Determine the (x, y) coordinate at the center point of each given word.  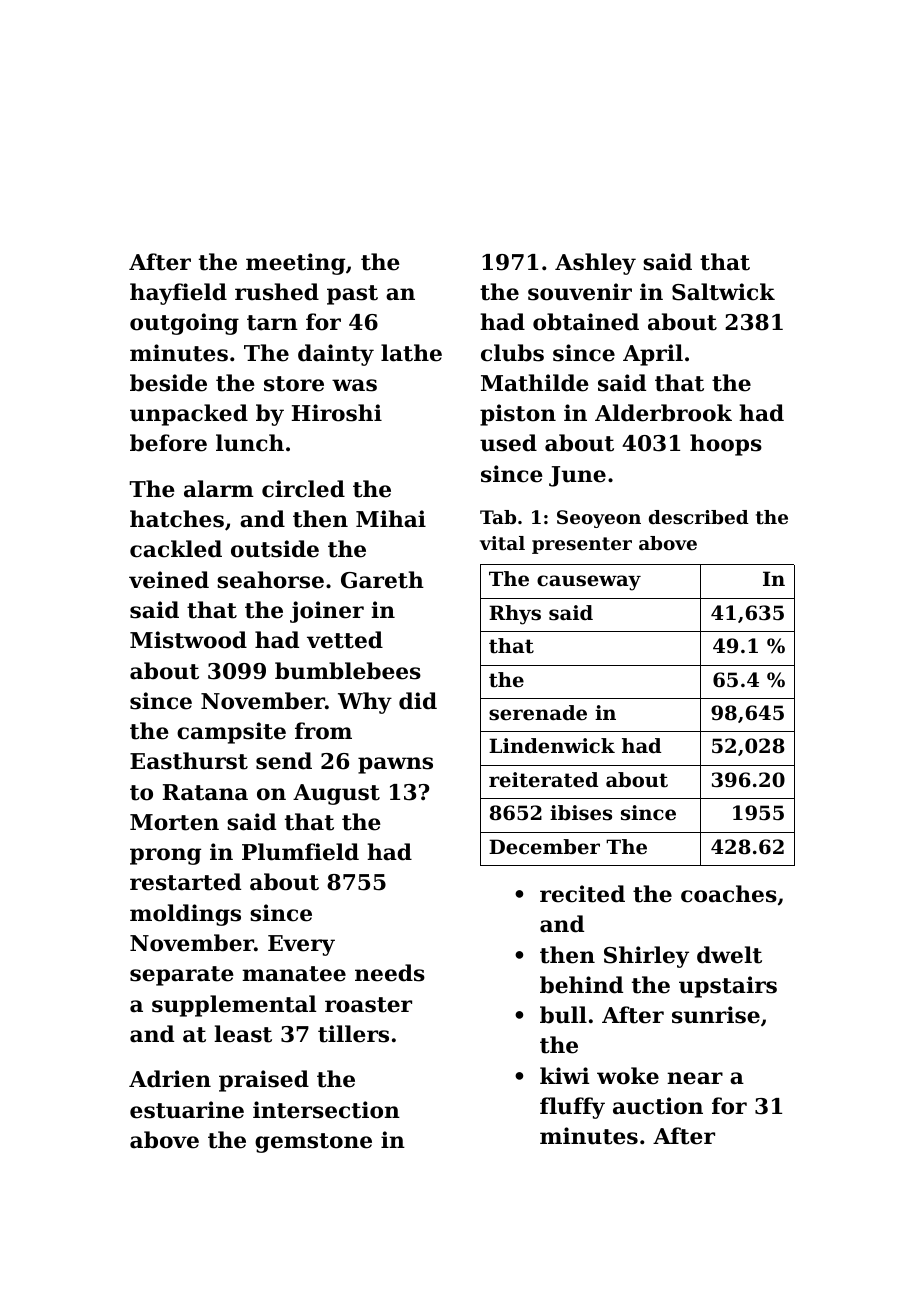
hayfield (178, 294)
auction (658, 1106)
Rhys (515, 615)
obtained (586, 322)
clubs (512, 353)
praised (264, 1081)
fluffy (572, 1108)
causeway (589, 583)
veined (169, 580)
